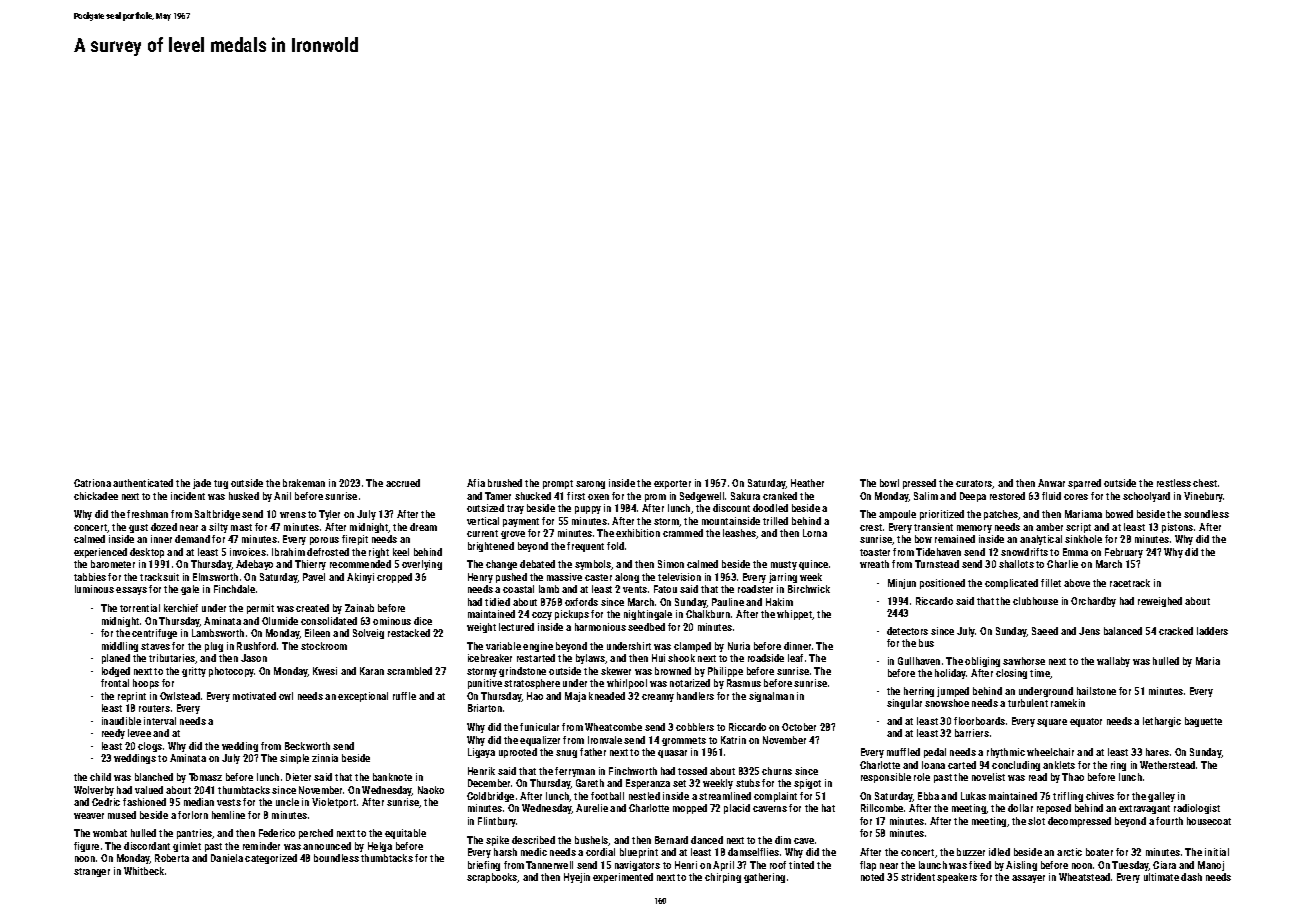 The height and width of the document is (924, 1308). Describe the element at coordinates (872, 877) in the document. I see `noted` at that location.
